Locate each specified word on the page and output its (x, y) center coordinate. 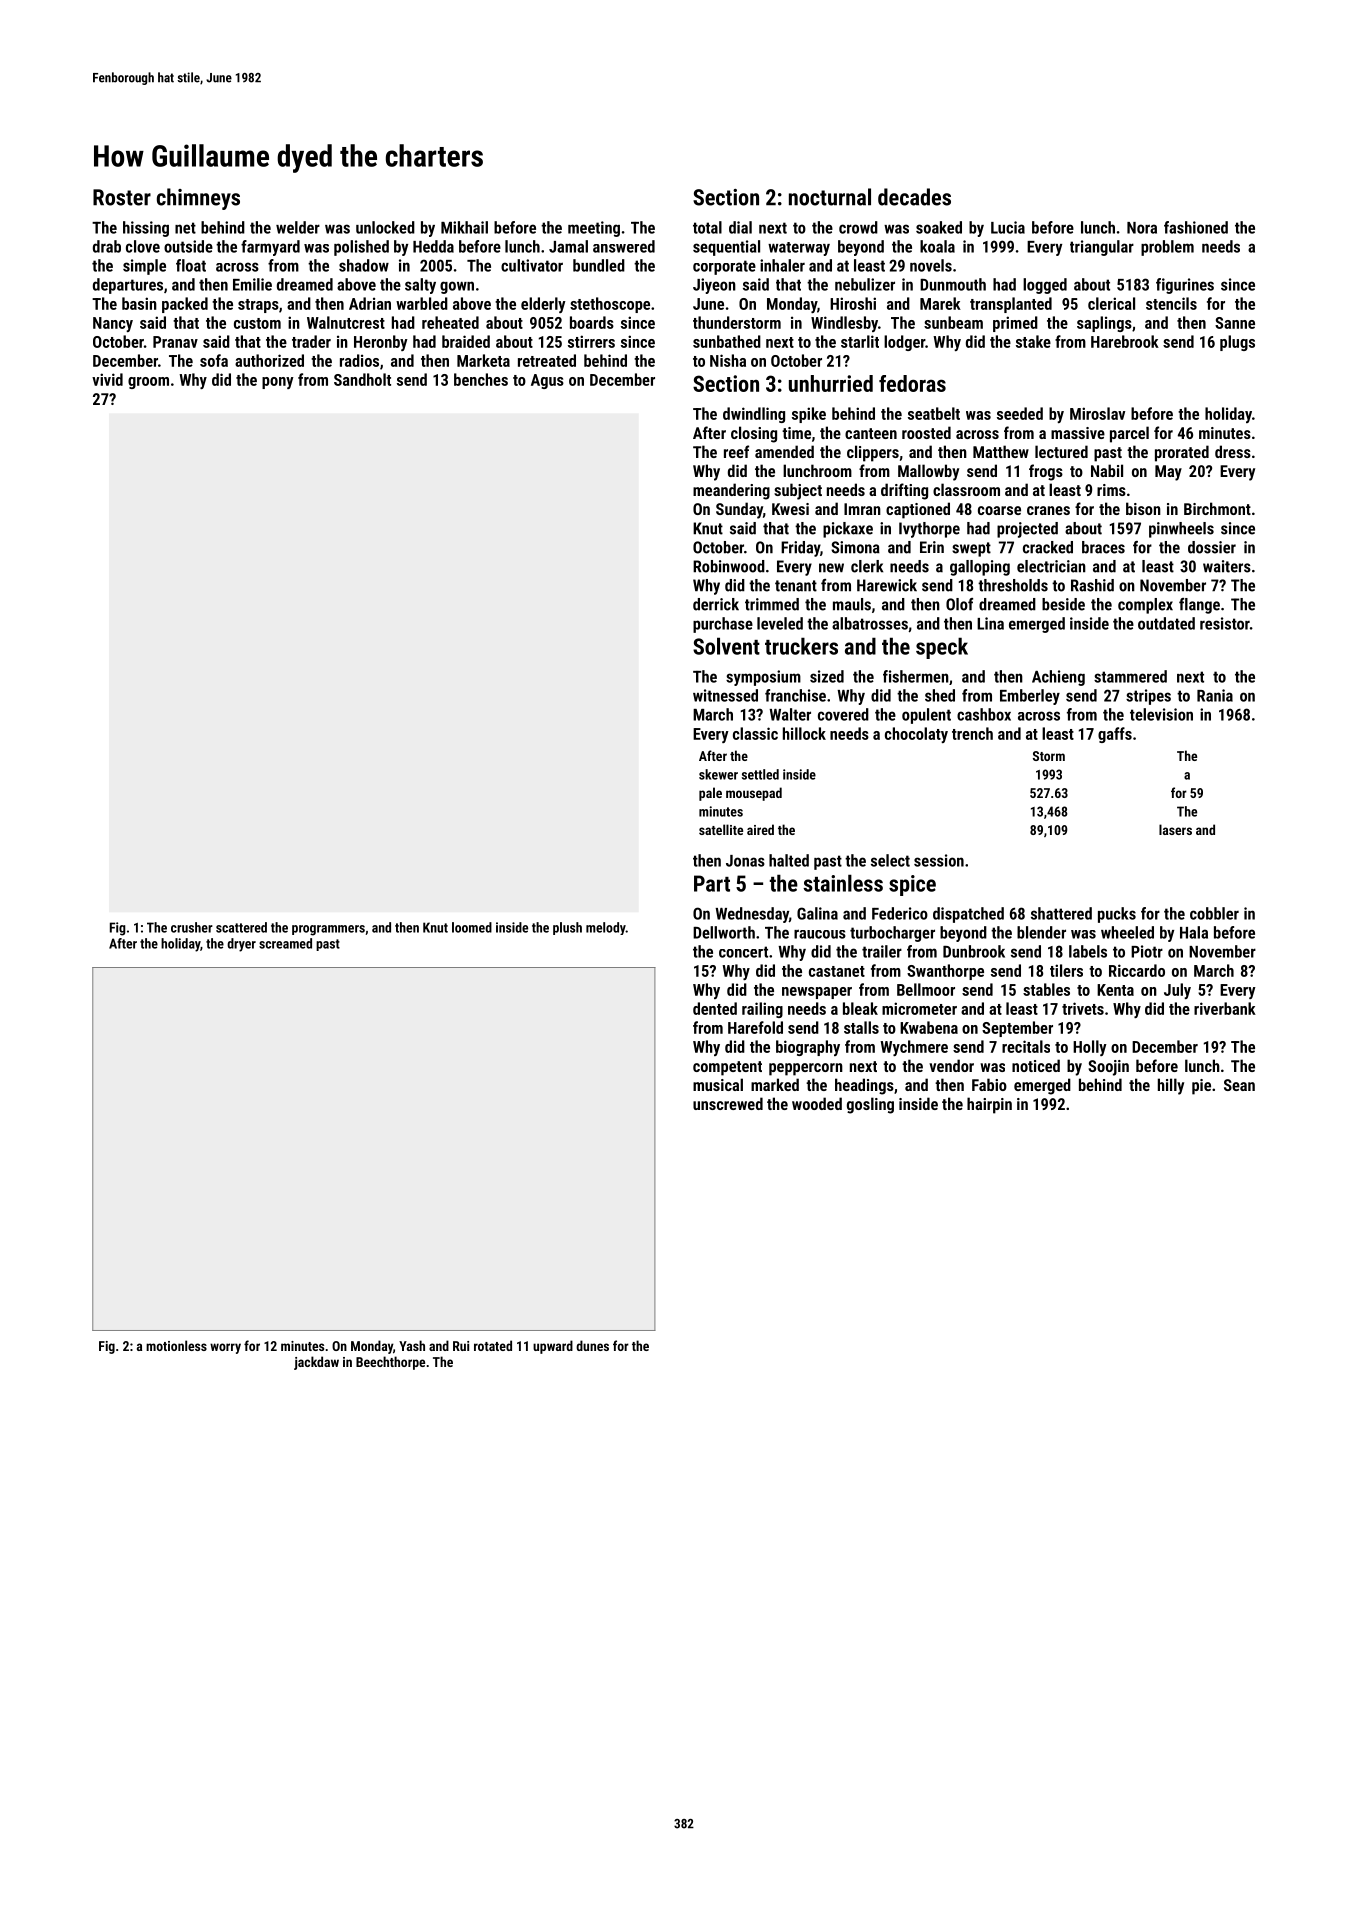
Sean (1239, 1085)
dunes (592, 1345)
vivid (107, 379)
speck (942, 648)
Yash (412, 1345)
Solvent (726, 646)
